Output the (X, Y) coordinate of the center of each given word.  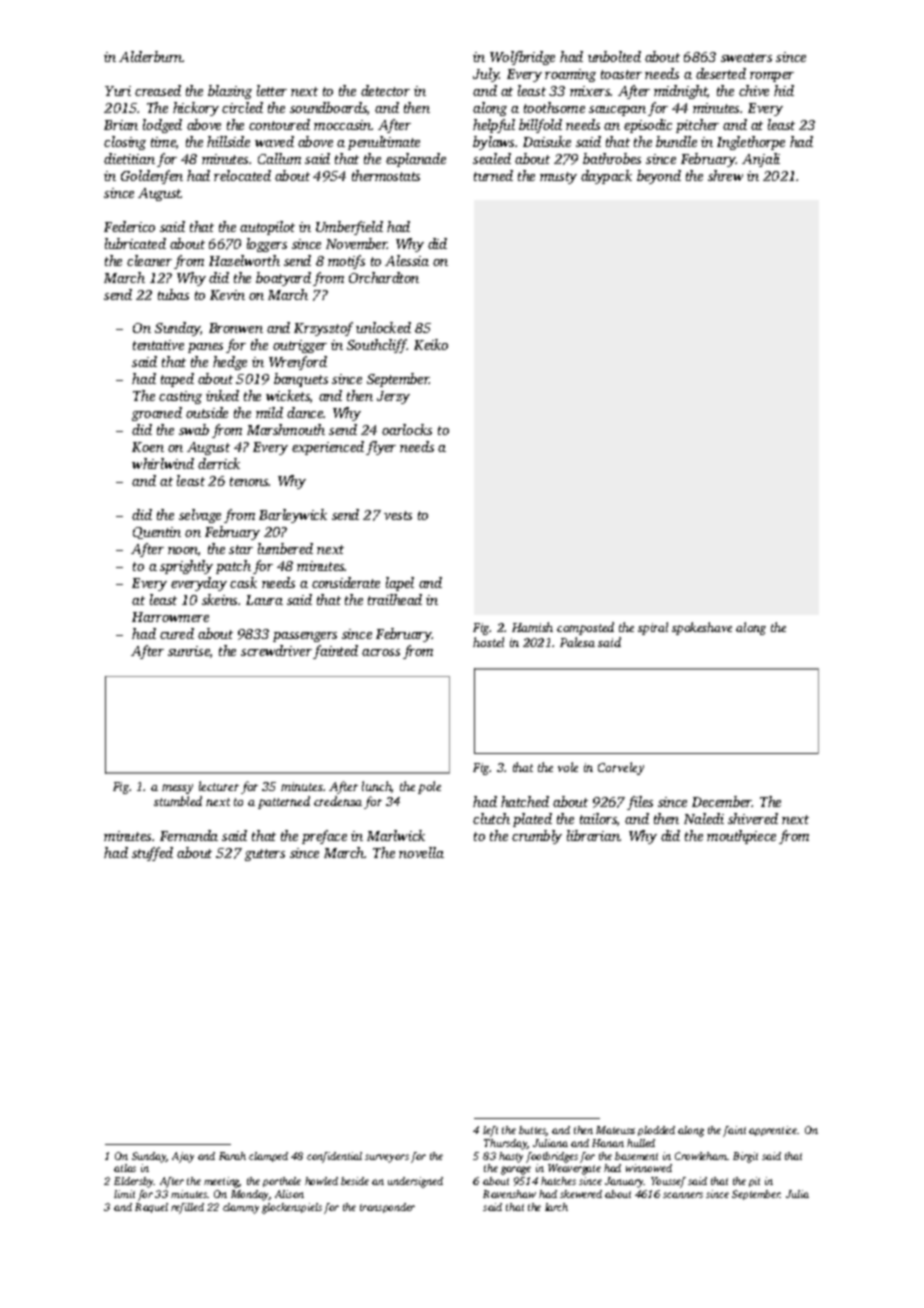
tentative (158, 345)
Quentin (157, 533)
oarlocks (407, 429)
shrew (725, 175)
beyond (659, 177)
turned (493, 175)
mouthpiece (741, 837)
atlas (125, 1168)
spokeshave (702, 628)
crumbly (537, 837)
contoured (279, 124)
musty (558, 178)
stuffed (152, 854)
